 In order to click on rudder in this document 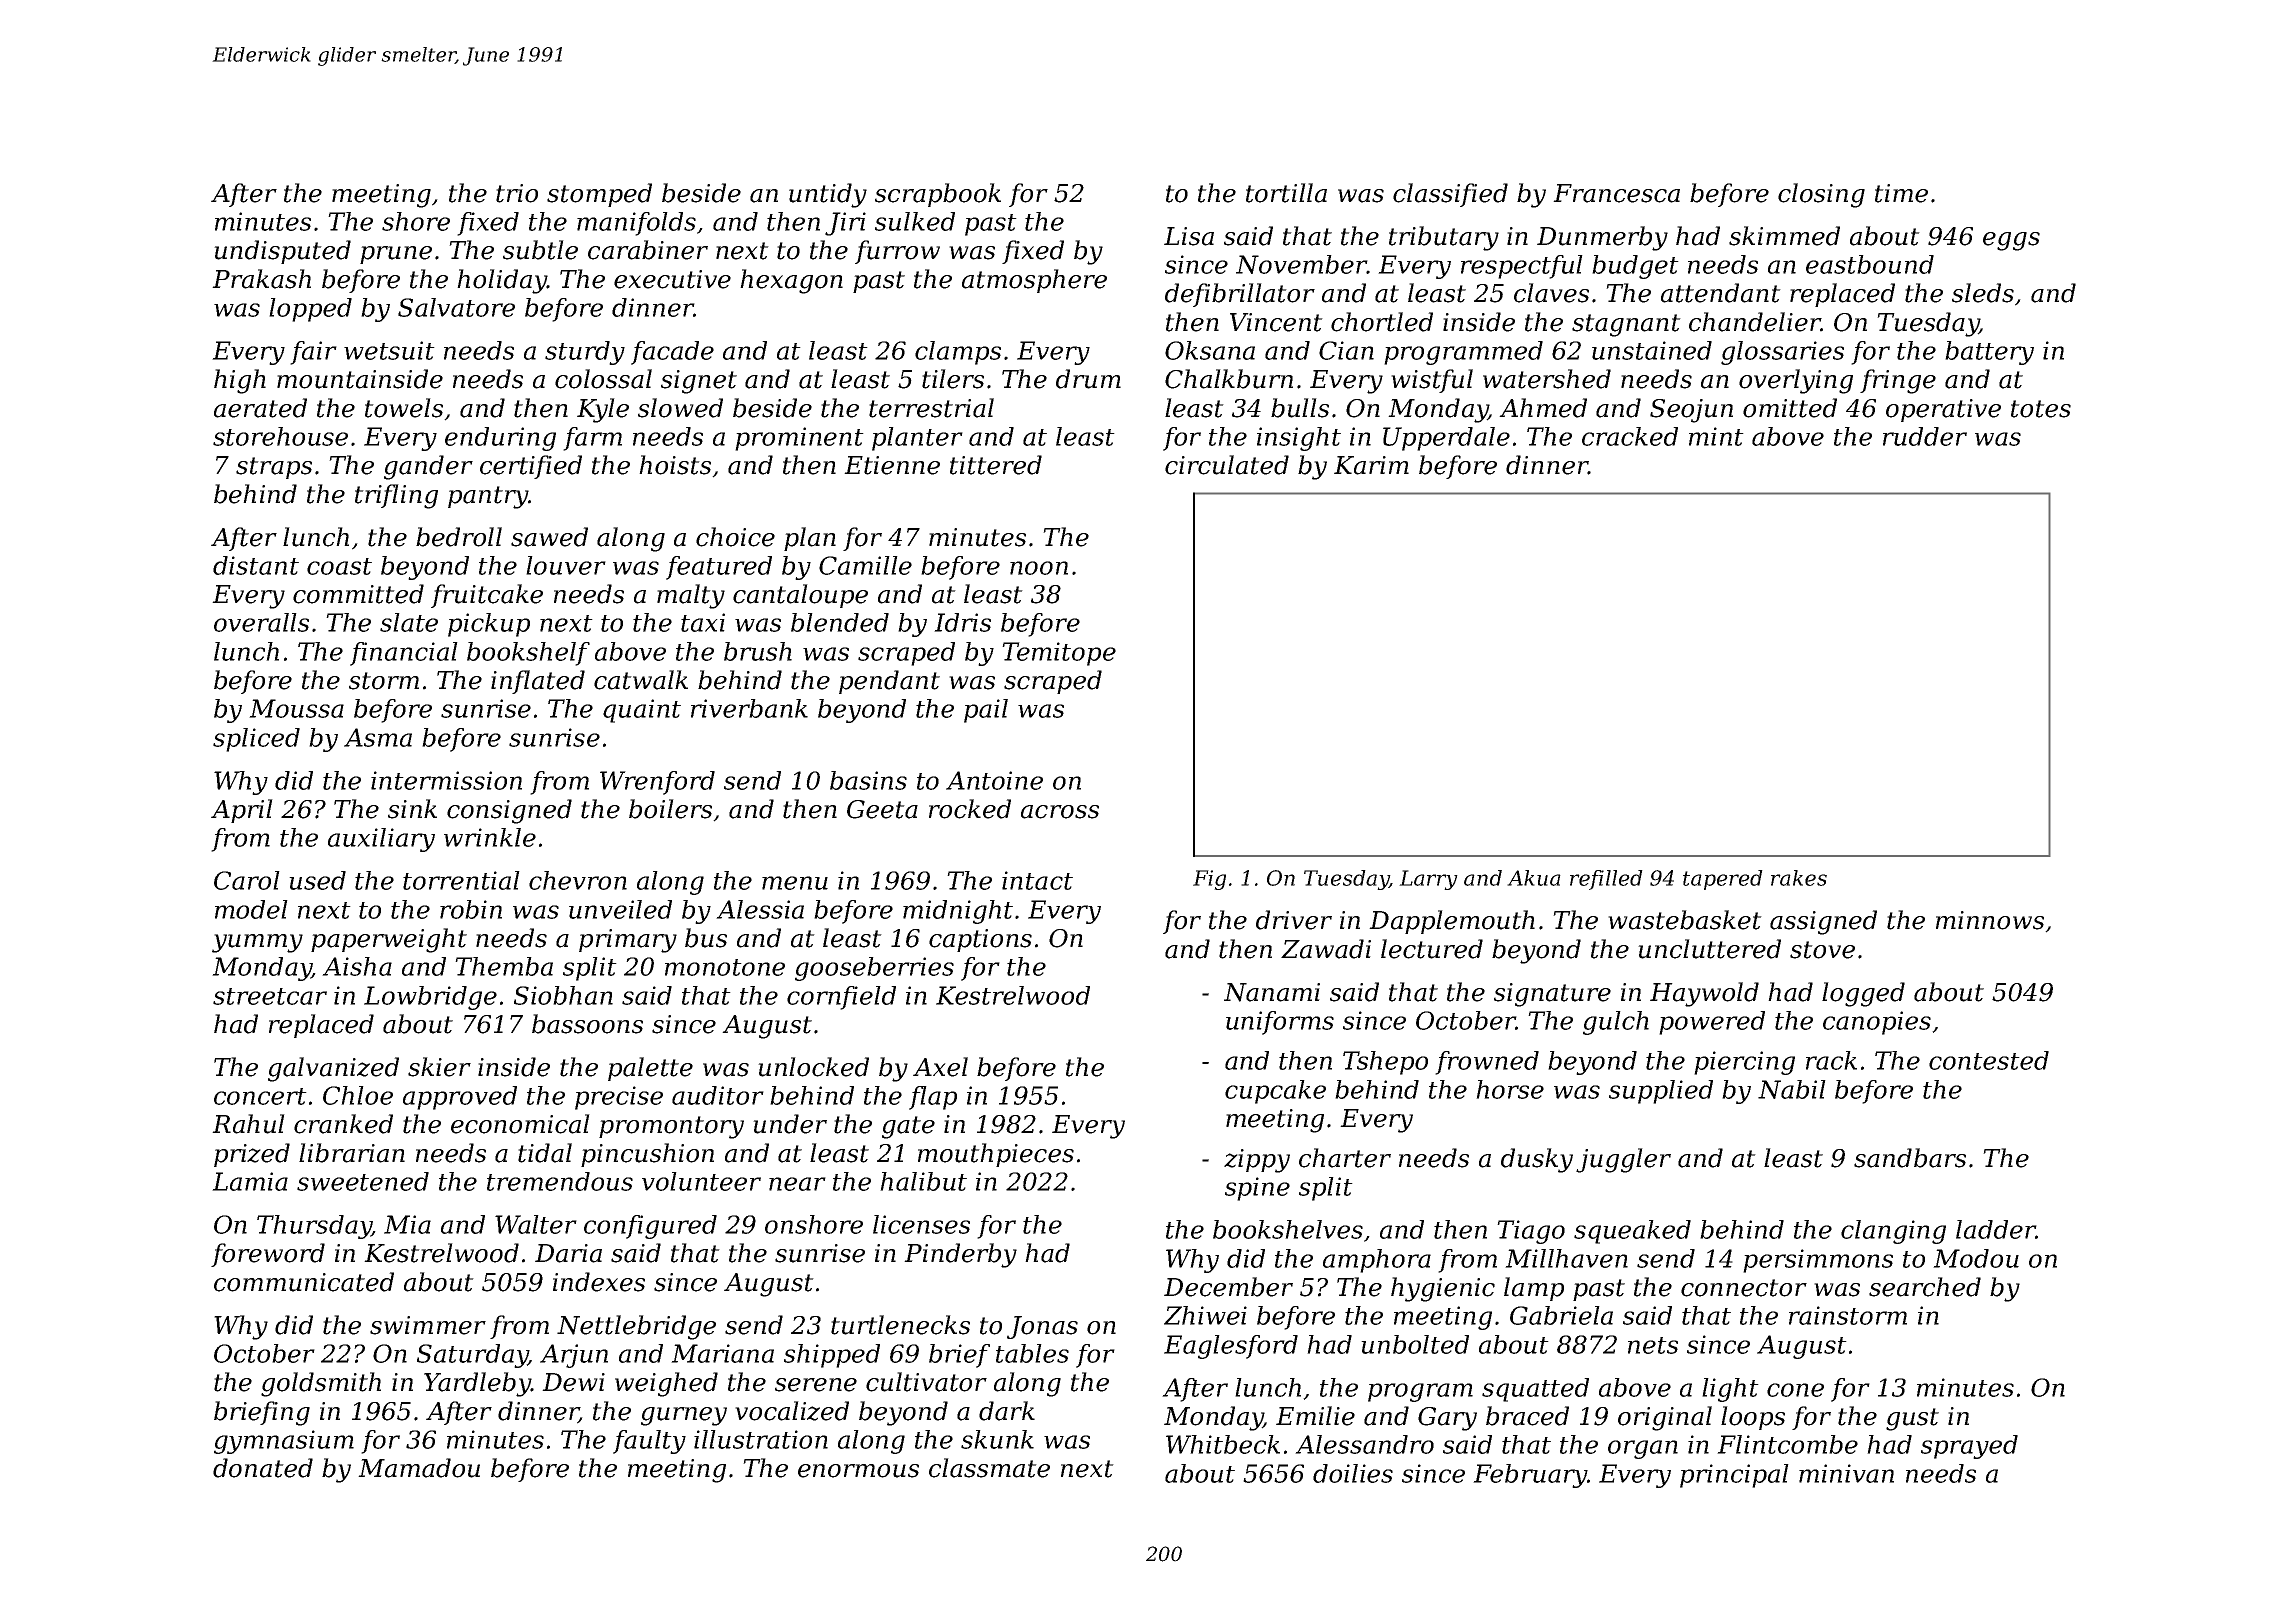, I will do `click(1925, 436)`.
